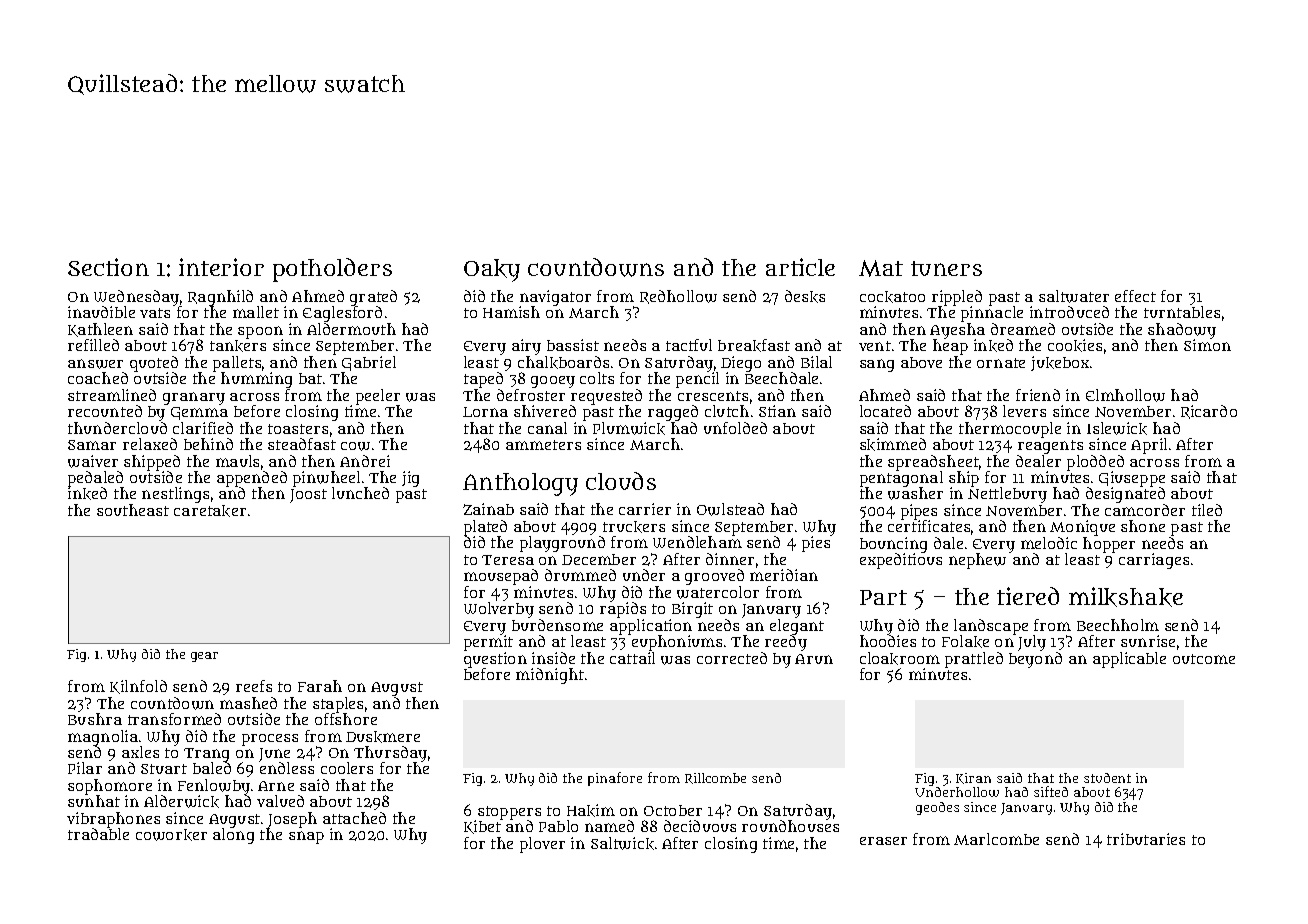 This page has width=1308, height=924. What do you see at coordinates (542, 845) in the page?
I see `plover` at bounding box center [542, 845].
